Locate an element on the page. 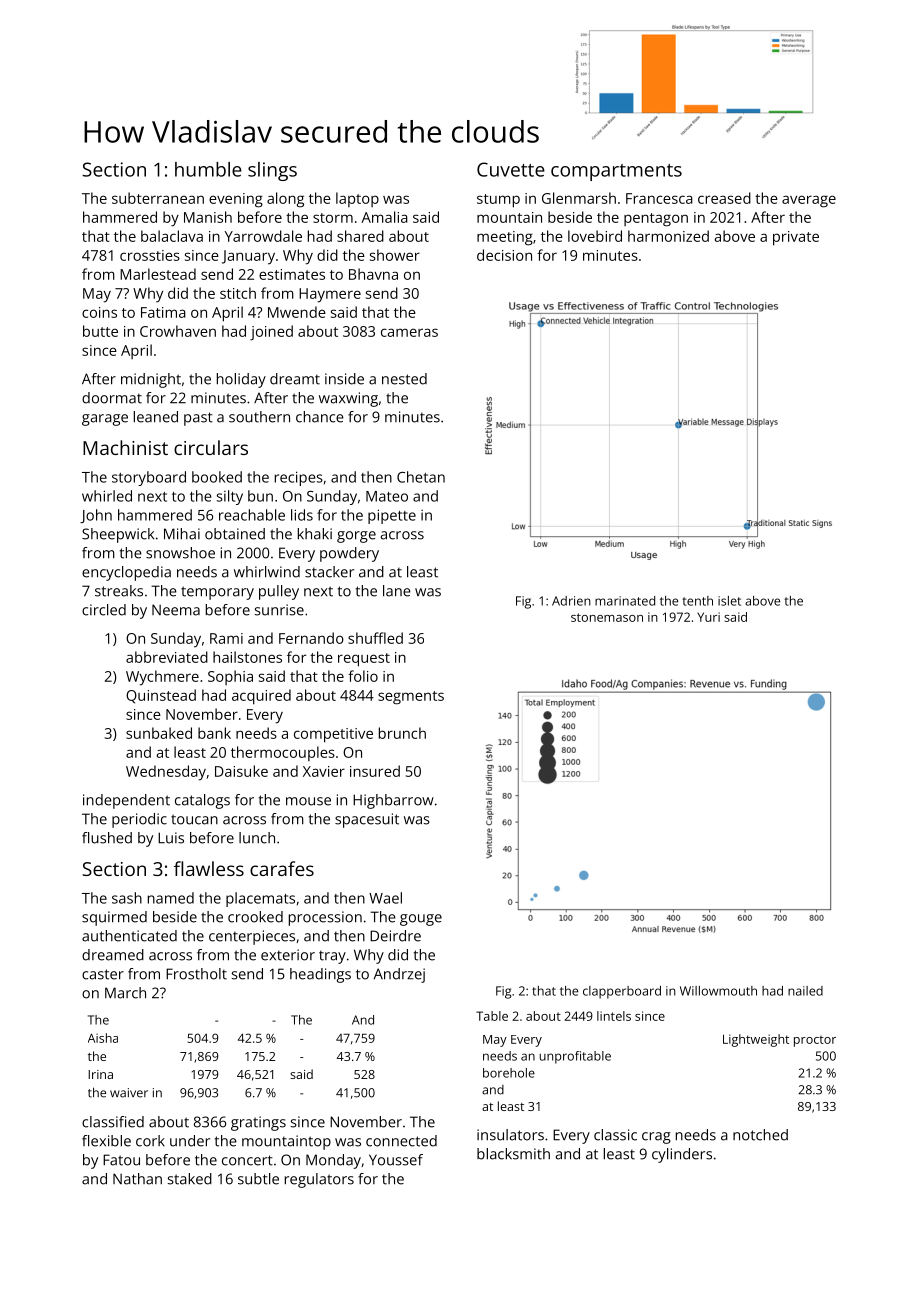  subterranean is located at coordinates (158, 198).
